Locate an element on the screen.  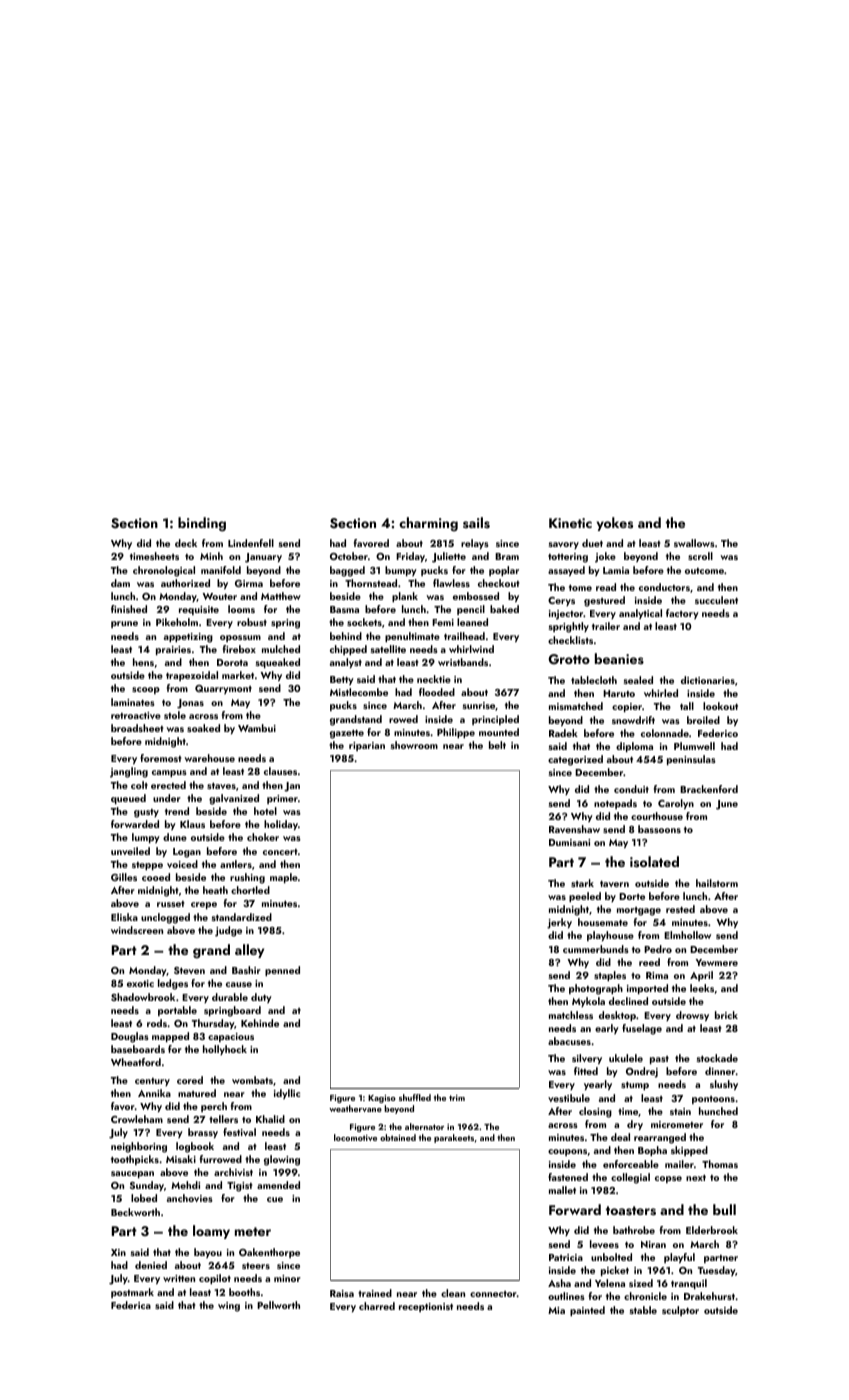
binding is located at coordinates (202, 524).
